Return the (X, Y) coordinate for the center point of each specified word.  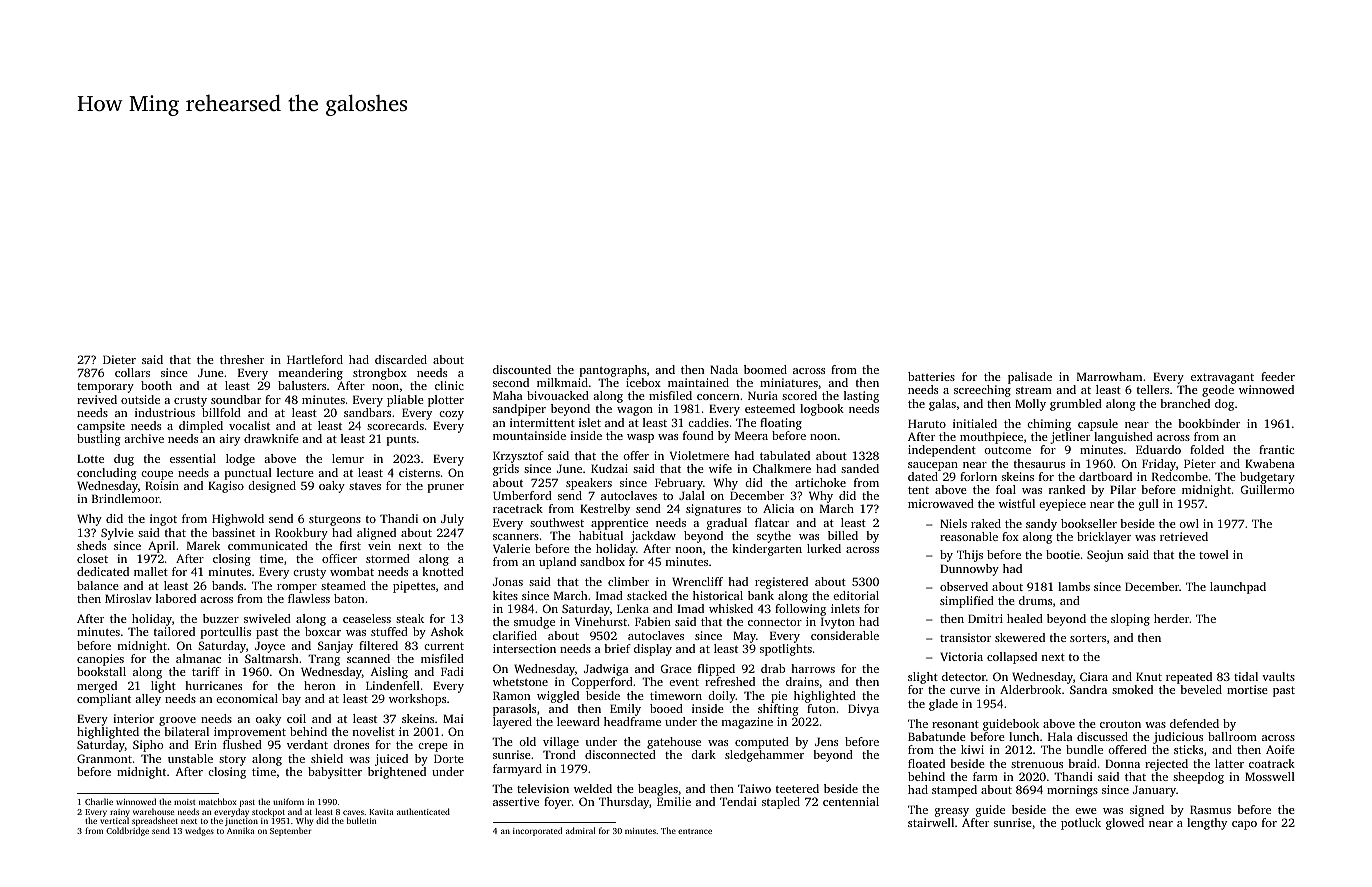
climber (628, 581)
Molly (1030, 405)
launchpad (1238, 588)
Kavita (381, 812)
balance (98, 585)
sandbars (367, 412)
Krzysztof (518, 457)
